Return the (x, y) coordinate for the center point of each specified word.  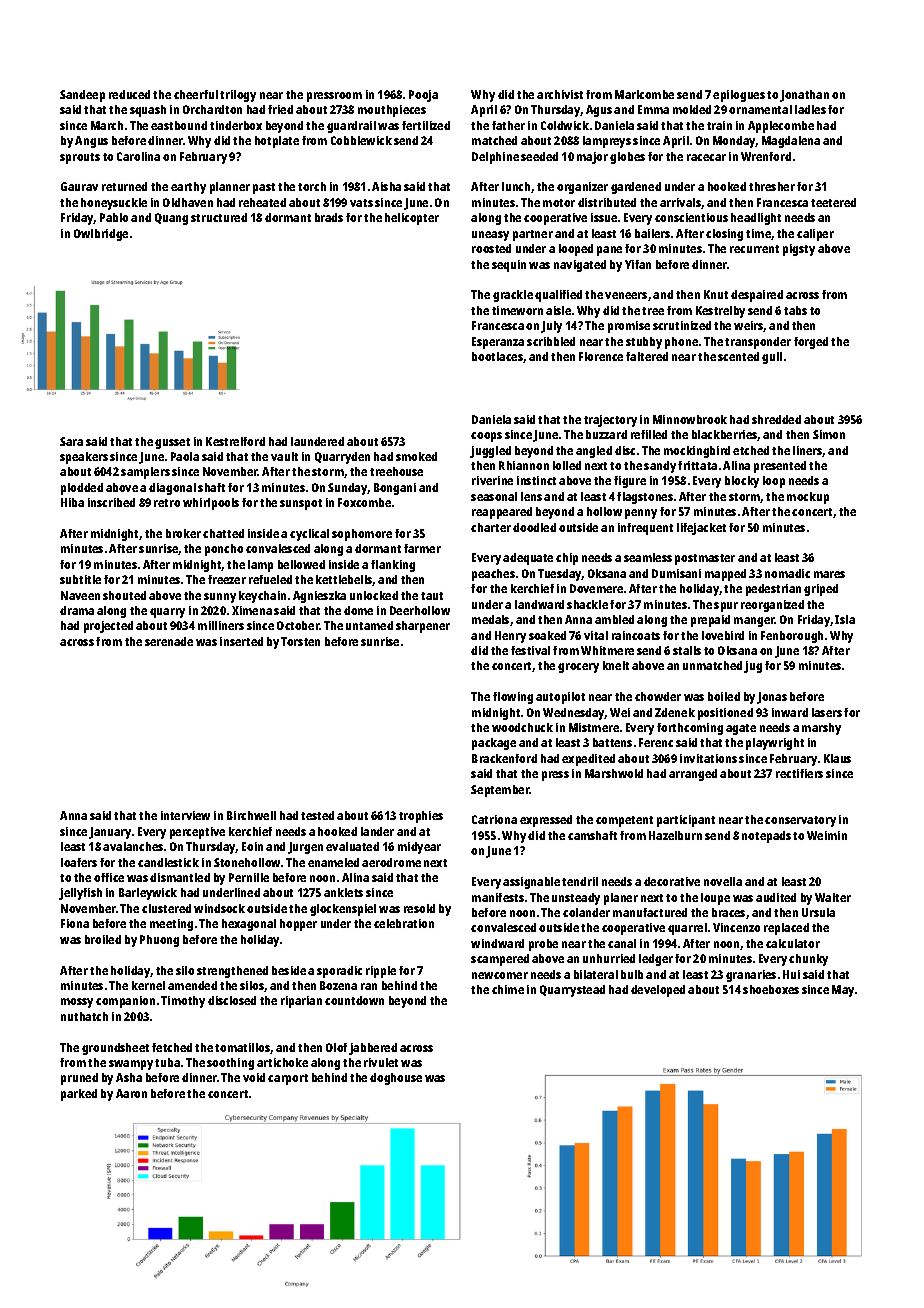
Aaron (131, 1093)
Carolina (138, 156)
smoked (416, 456)
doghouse (396, 1079)
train (719, 125)
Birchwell (251, 815)
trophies (421, 817)
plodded (82, 489)
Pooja (423, 96)
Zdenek (675, 712)
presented (780, 467)
